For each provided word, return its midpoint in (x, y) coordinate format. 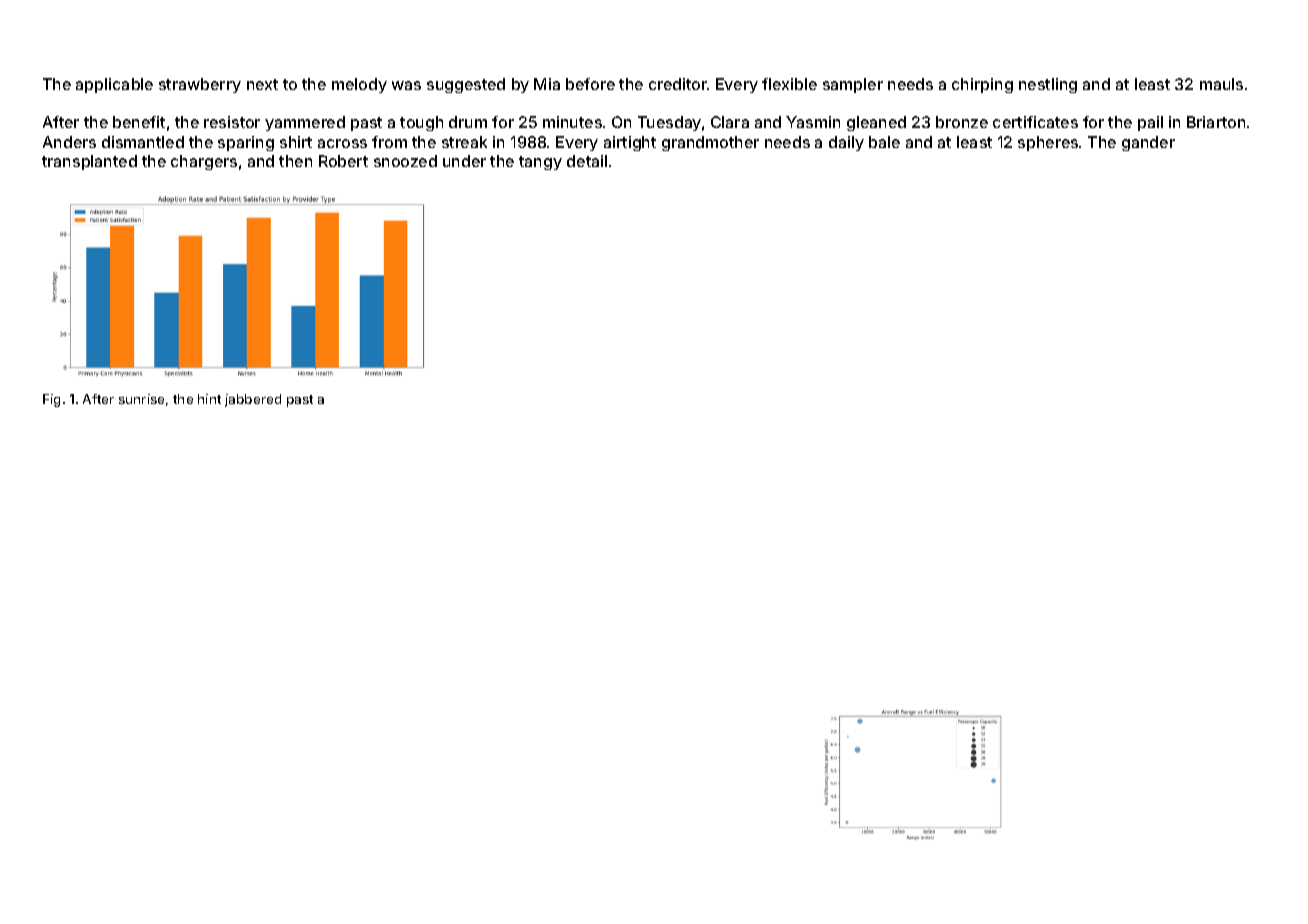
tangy (540, 163)
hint (209, 399)
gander (1148, 143)
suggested (466, 85)
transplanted (89, 162)
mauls (1221, 84)
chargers (204, 162)
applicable (114, 85)
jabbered (253, 400)
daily (846, 143)
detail (587, 161)
